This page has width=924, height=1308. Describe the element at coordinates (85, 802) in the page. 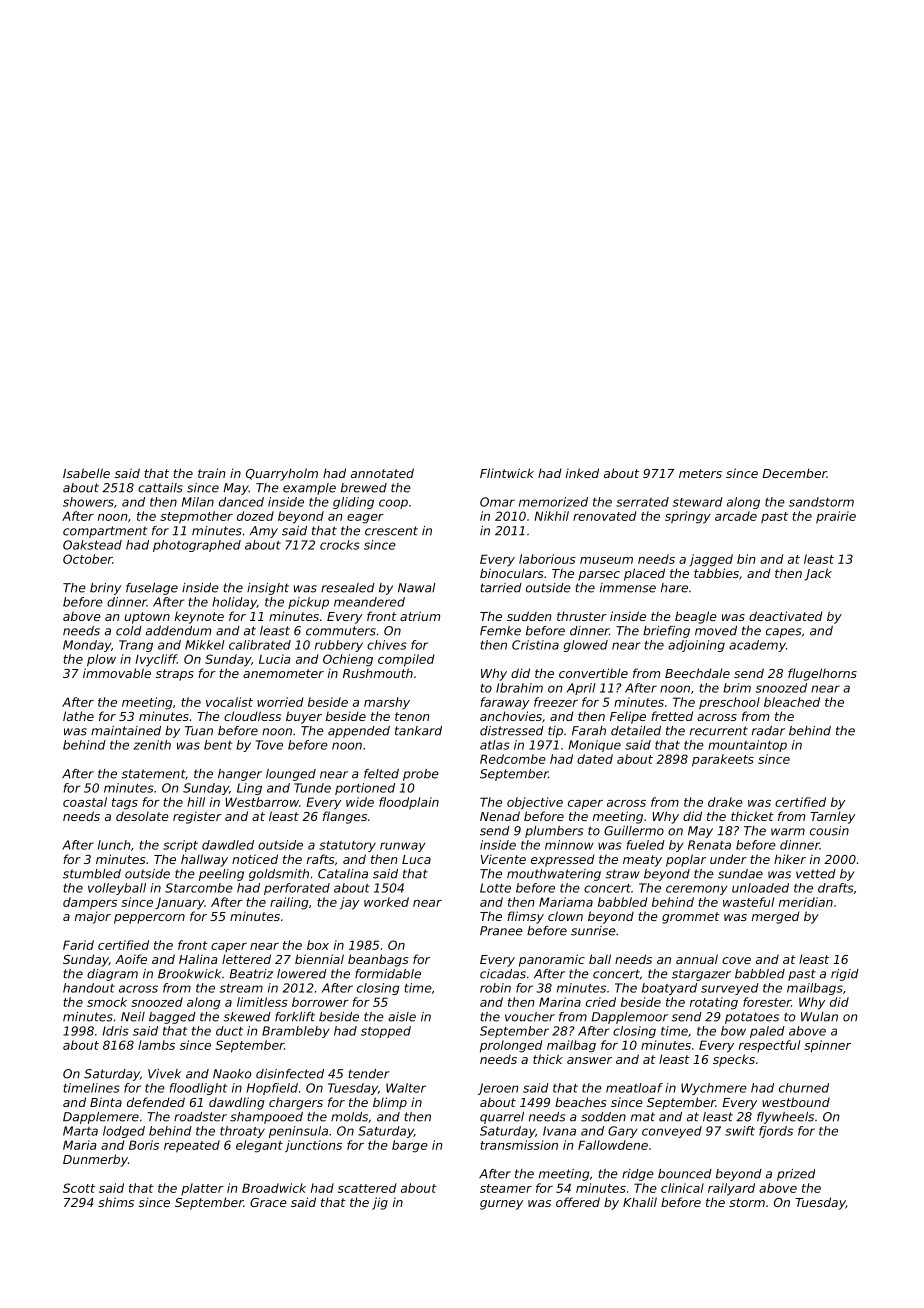

I see `coastal` at that location.
